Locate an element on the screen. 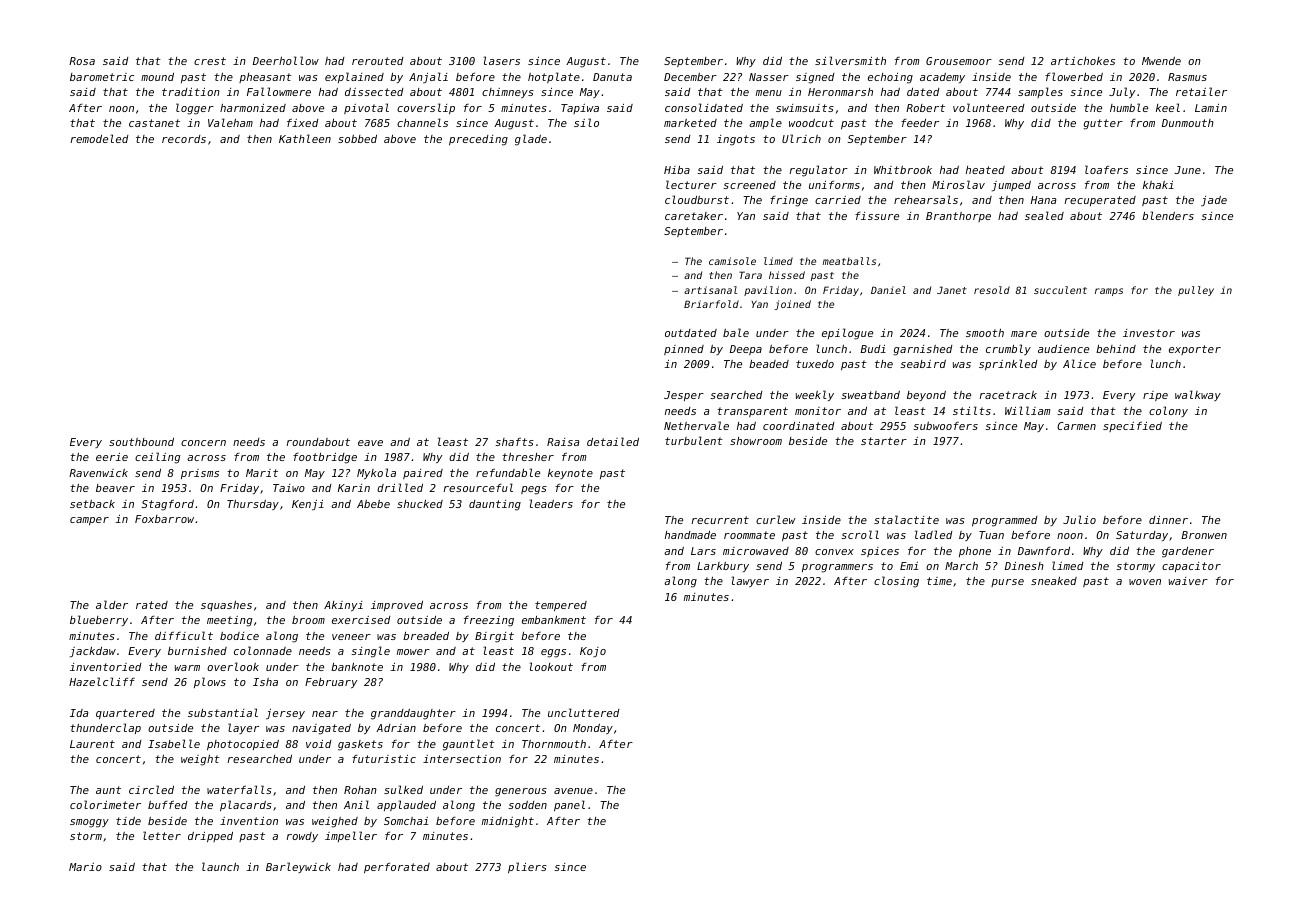  blenders is located at coordinates (1168, 215).
